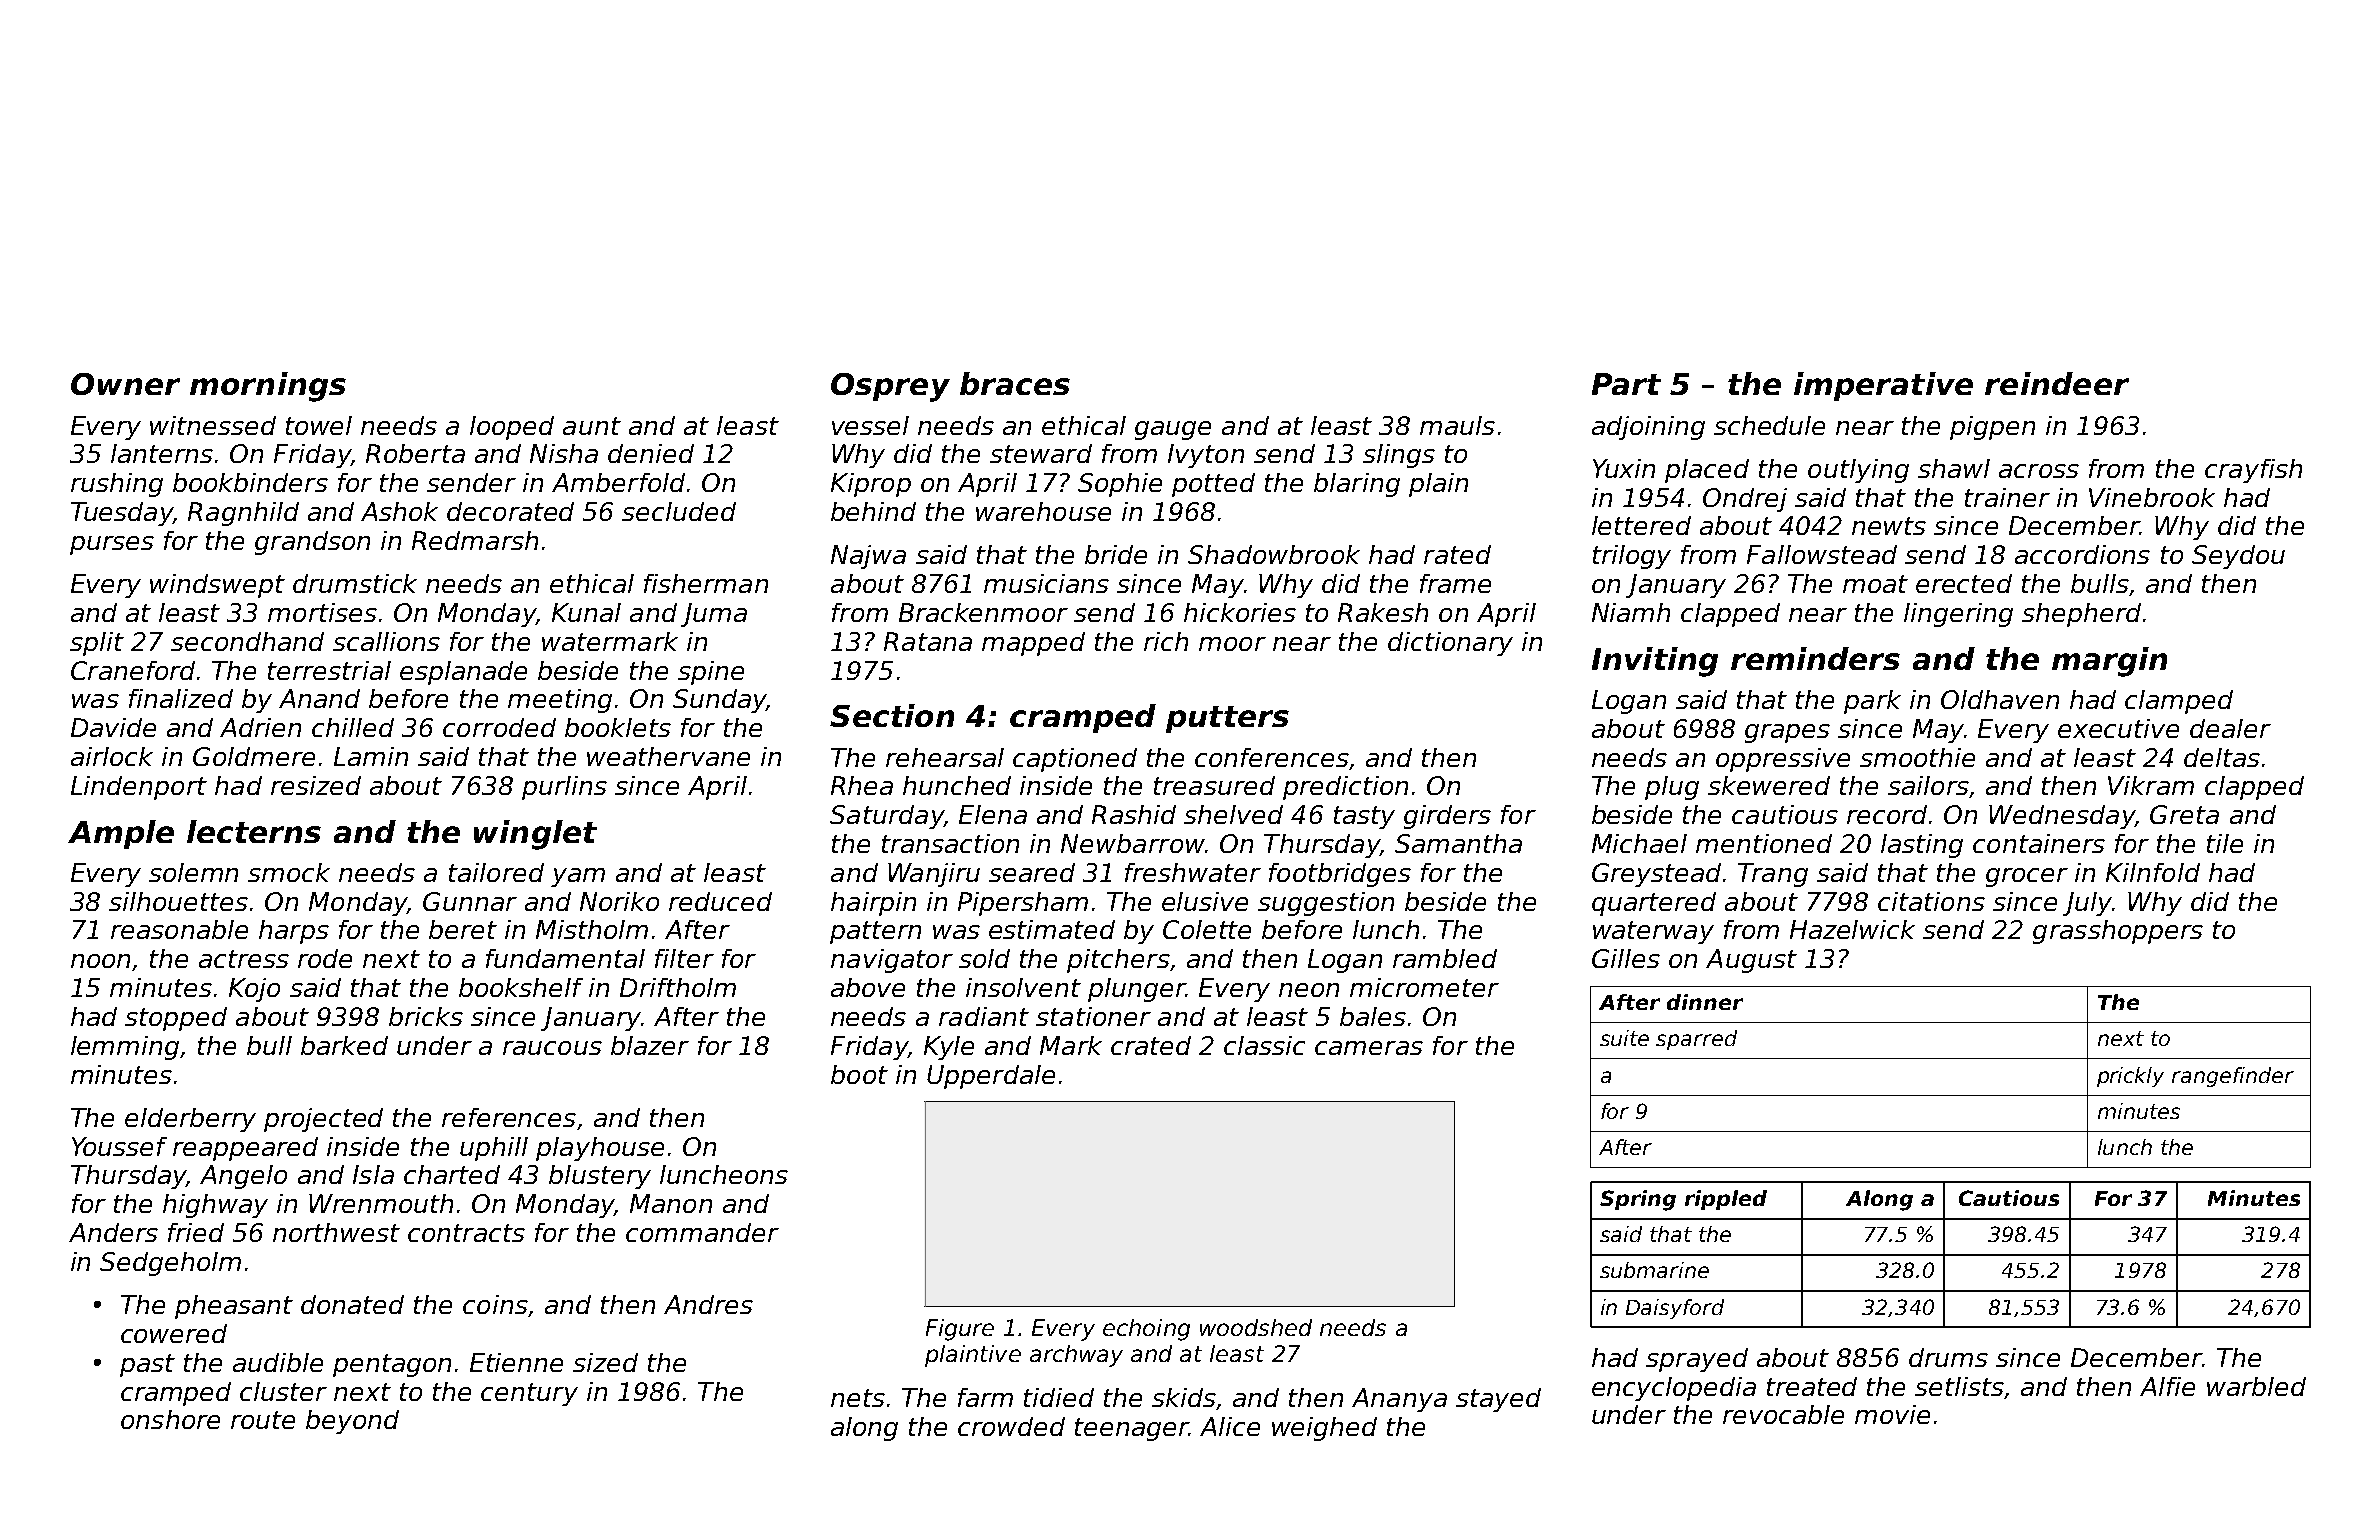  I want to click on blustery, so click(600, 1177).
